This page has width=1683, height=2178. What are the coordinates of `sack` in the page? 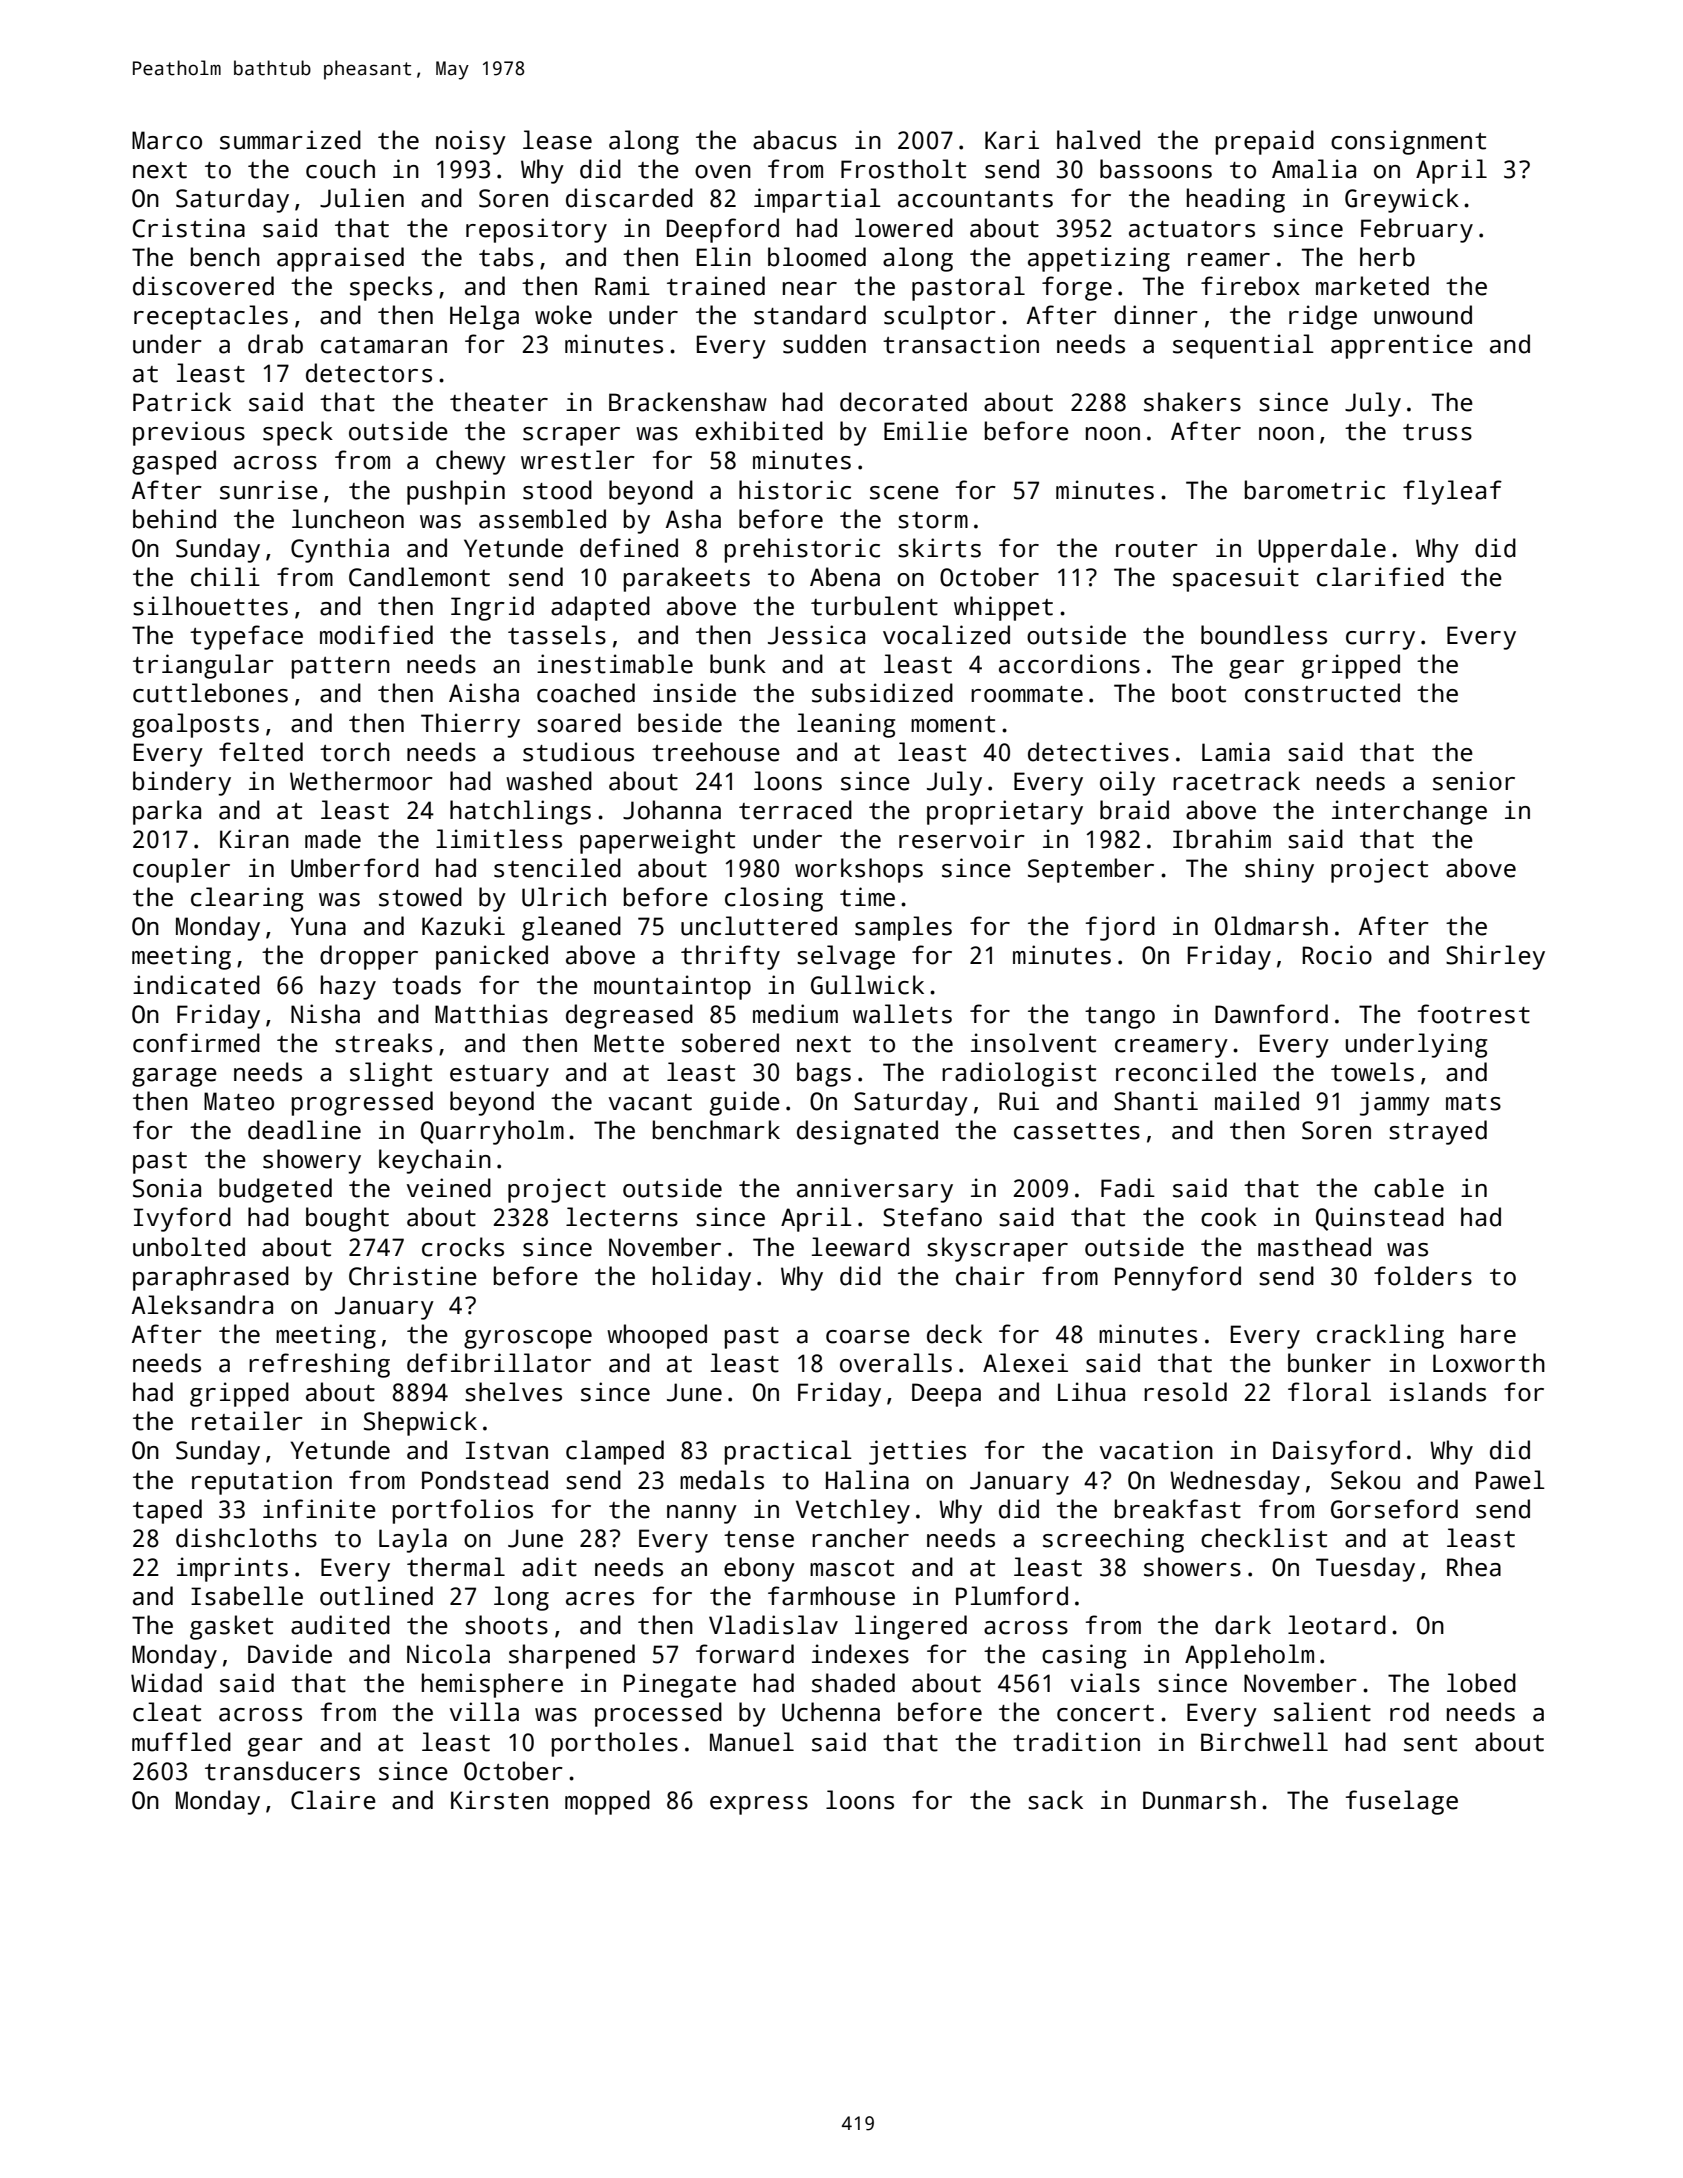 It's located at (1055, 1800).
